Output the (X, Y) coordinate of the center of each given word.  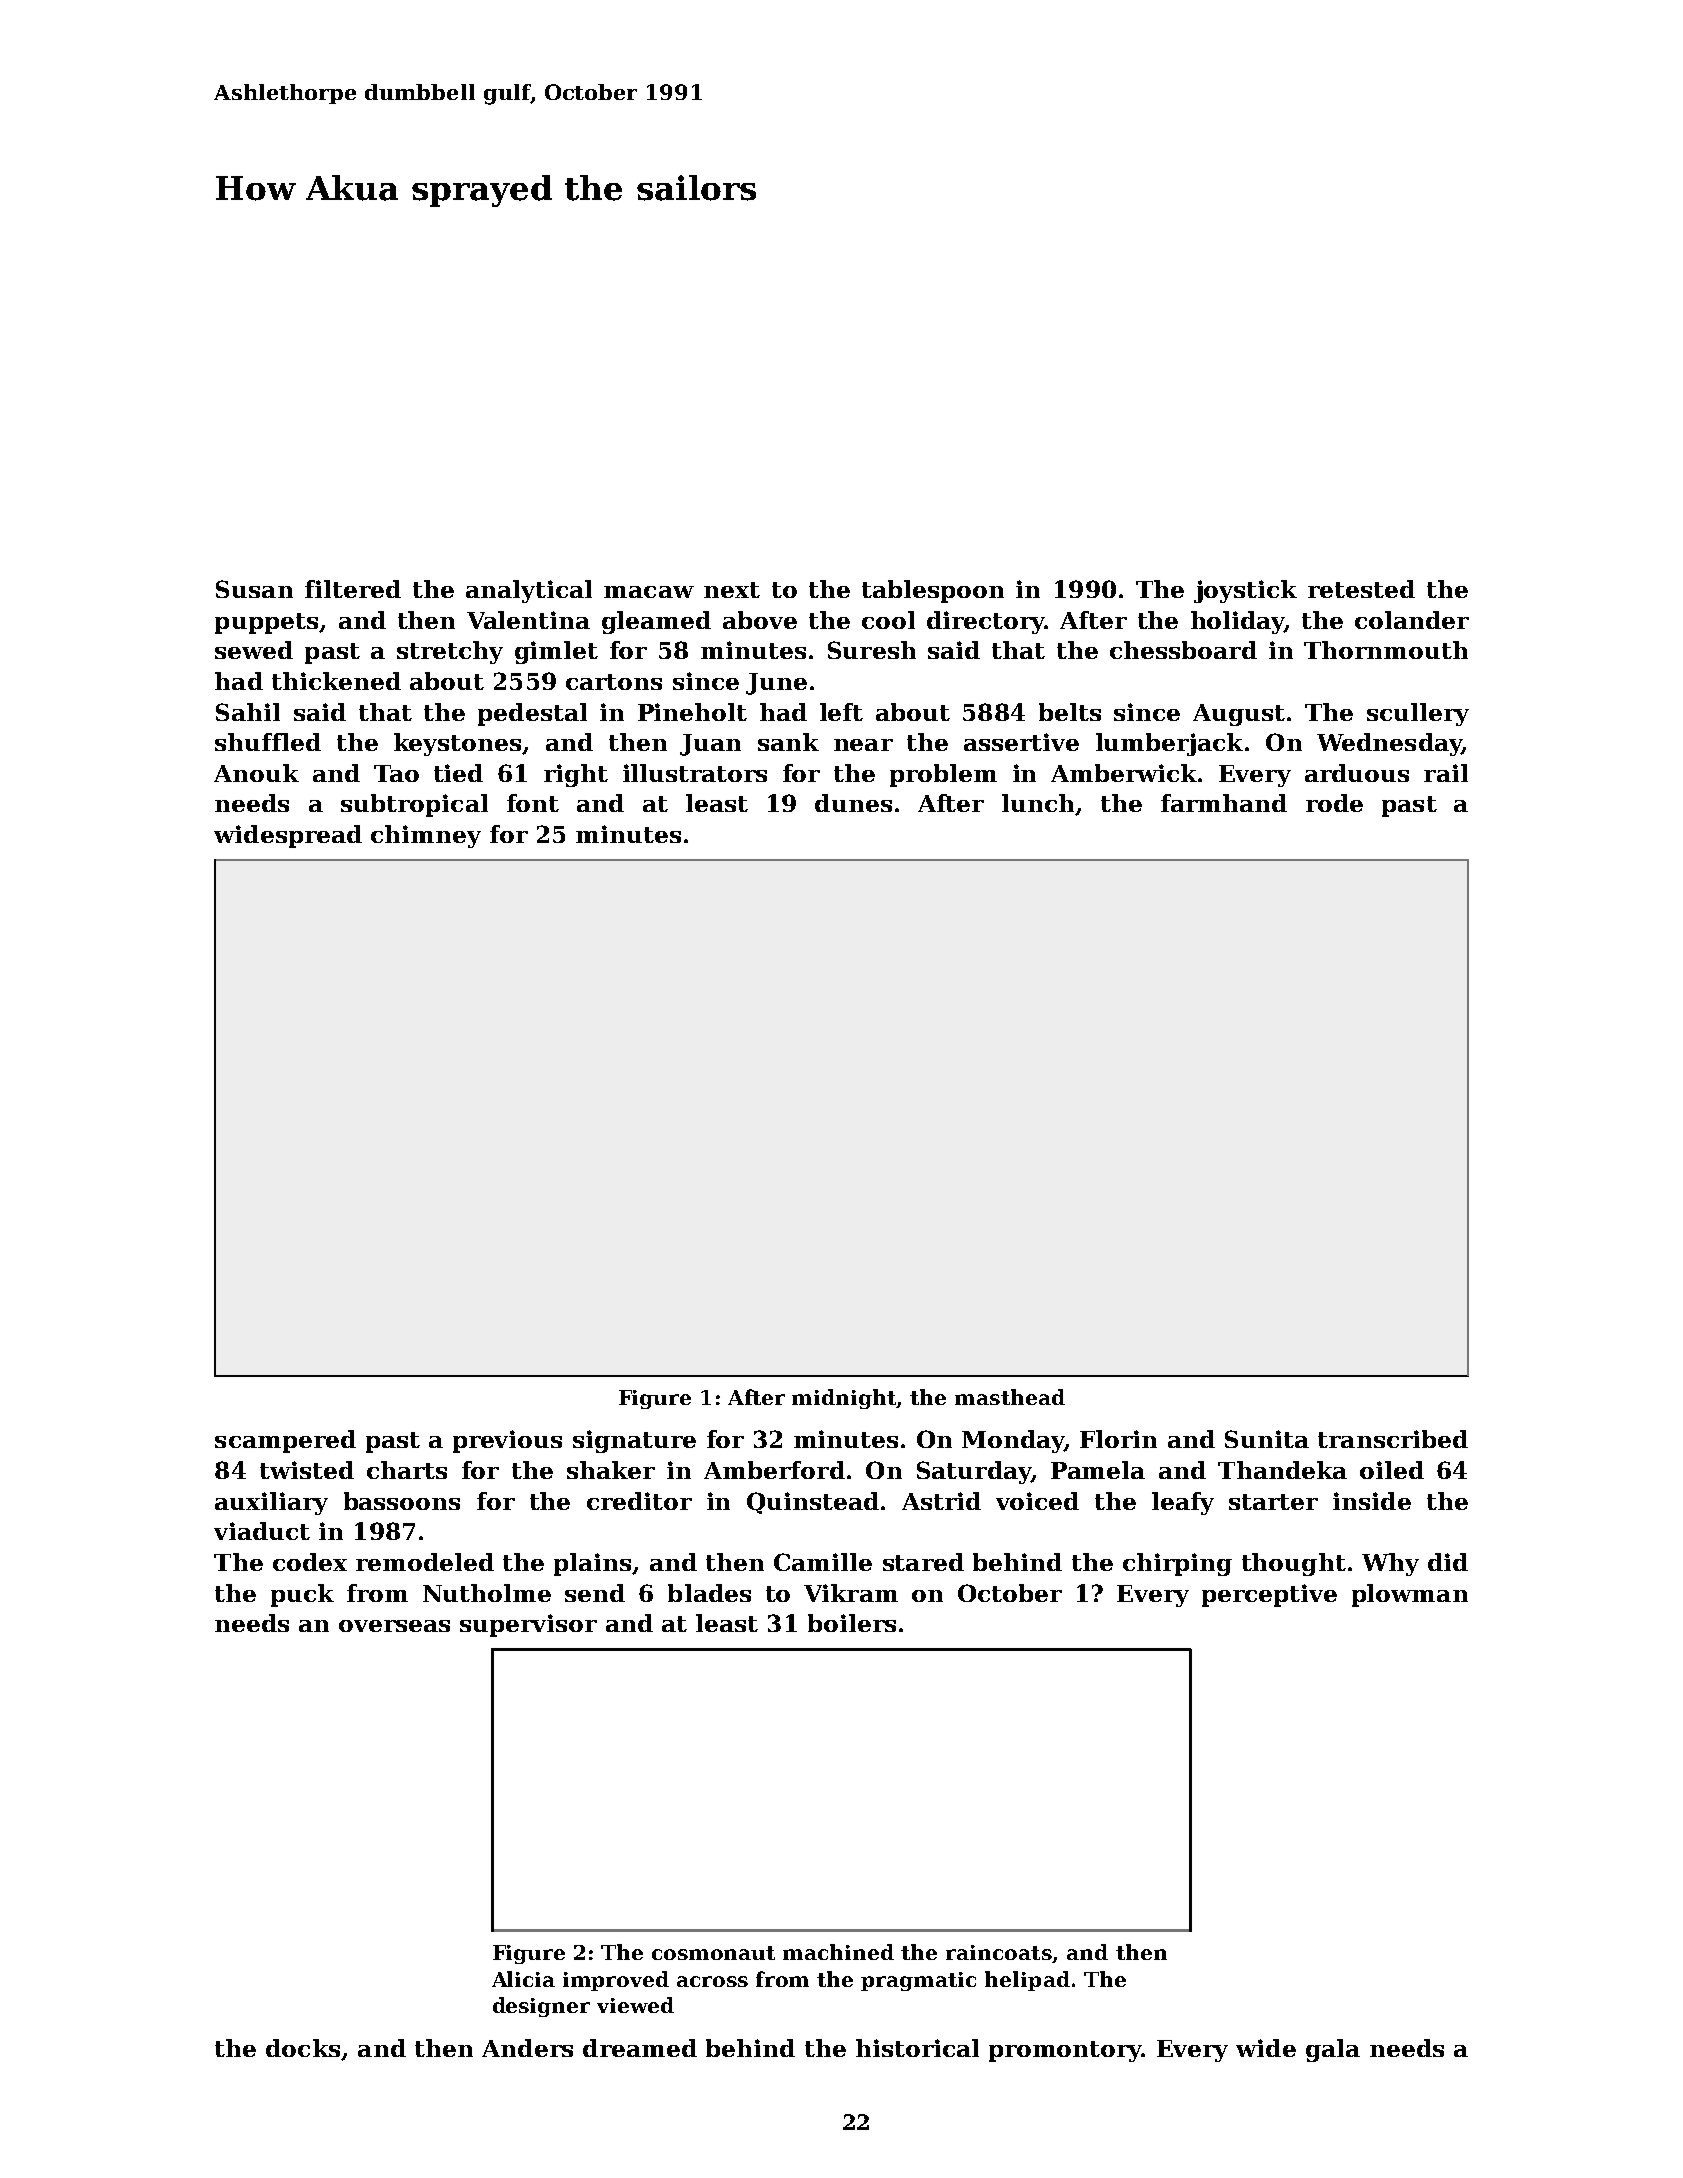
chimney (426, 836)
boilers (852, 1623)
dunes (853, 803)
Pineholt (692, 712)
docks (303, 2048)
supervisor (528, 1625)
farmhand (1224, 803)
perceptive (1269, 1595)
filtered (353, 589)
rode (1334, 803)
